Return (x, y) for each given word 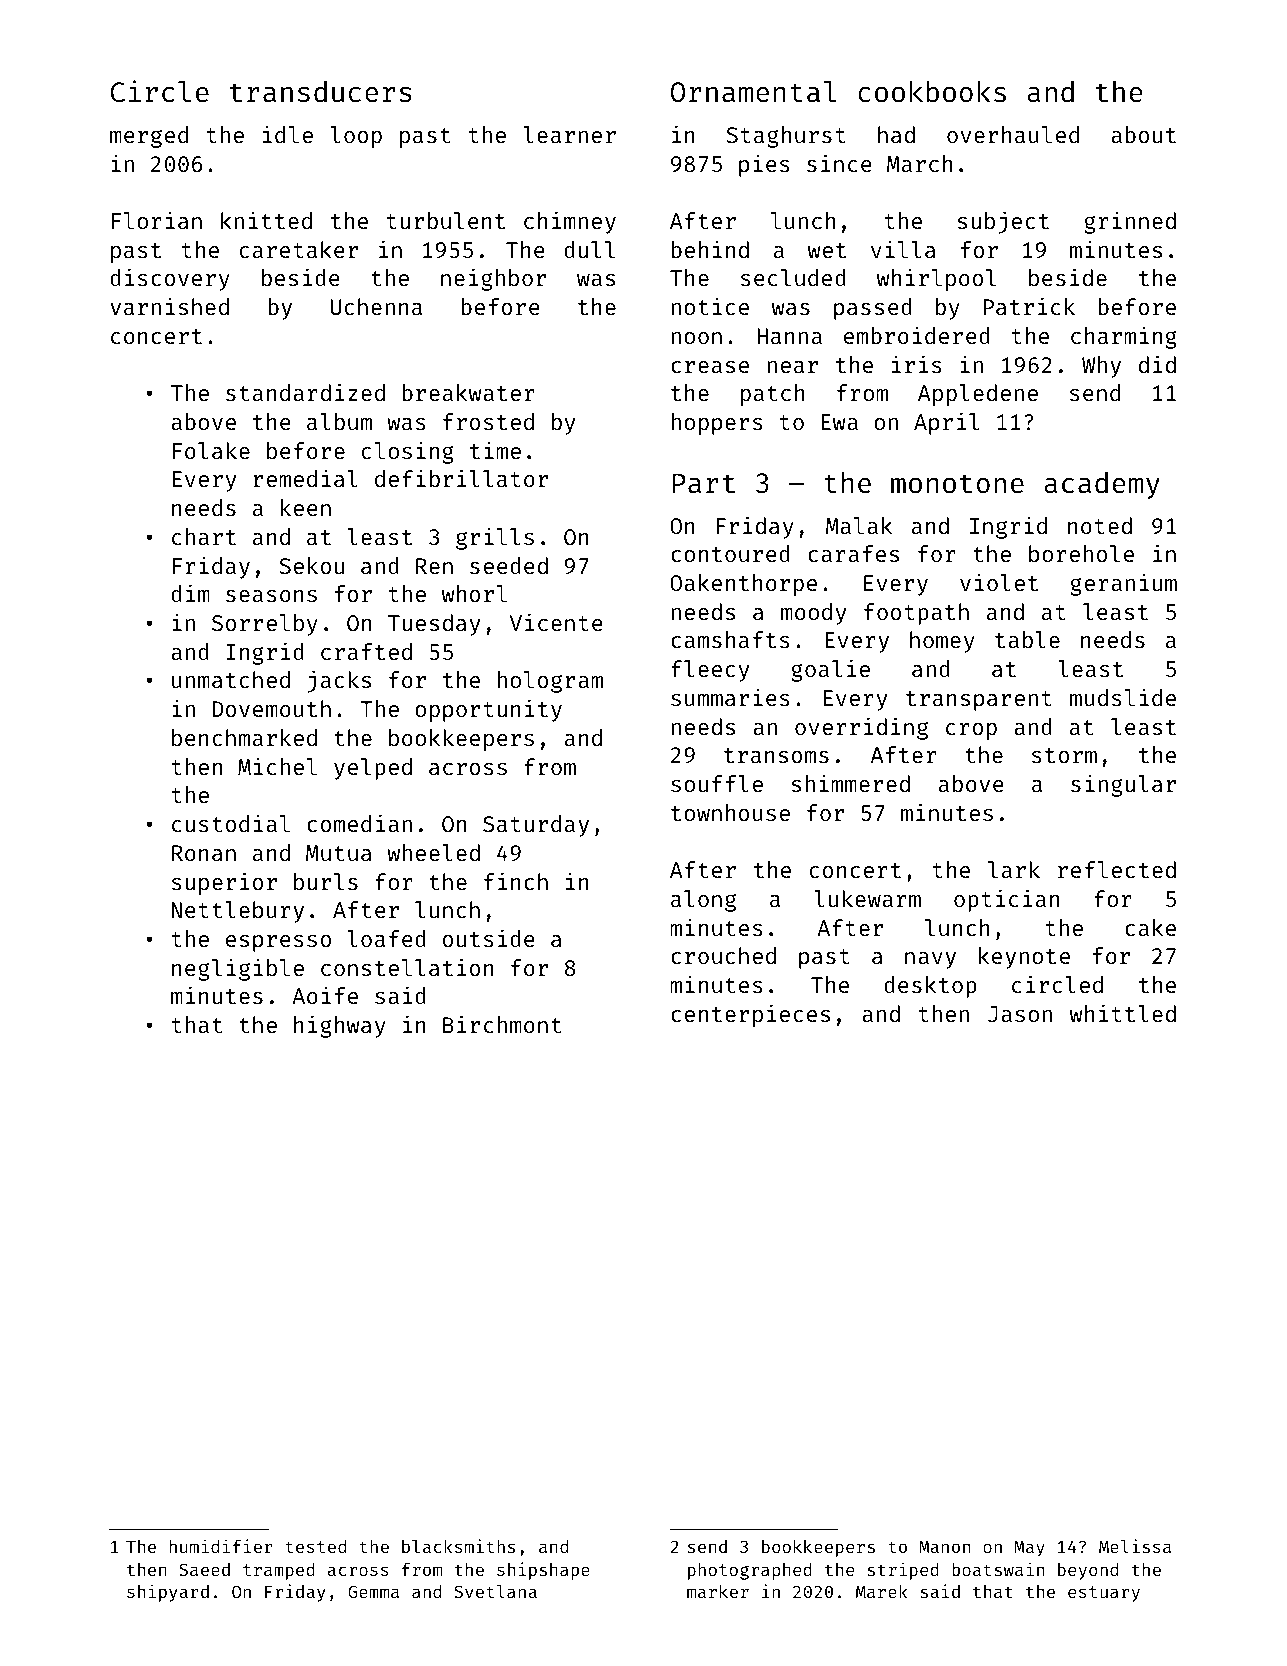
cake (1150, 927)
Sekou (312, 565)
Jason (1020, 1014)
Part (704, 483)
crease (710, 367)
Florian (157, 220)
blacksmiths (458, 1546)
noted (1100, 525)
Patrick (1029, 306)
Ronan (204, 853)
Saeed (204, 1569)
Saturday (536, 826)
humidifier (221, 1546)
